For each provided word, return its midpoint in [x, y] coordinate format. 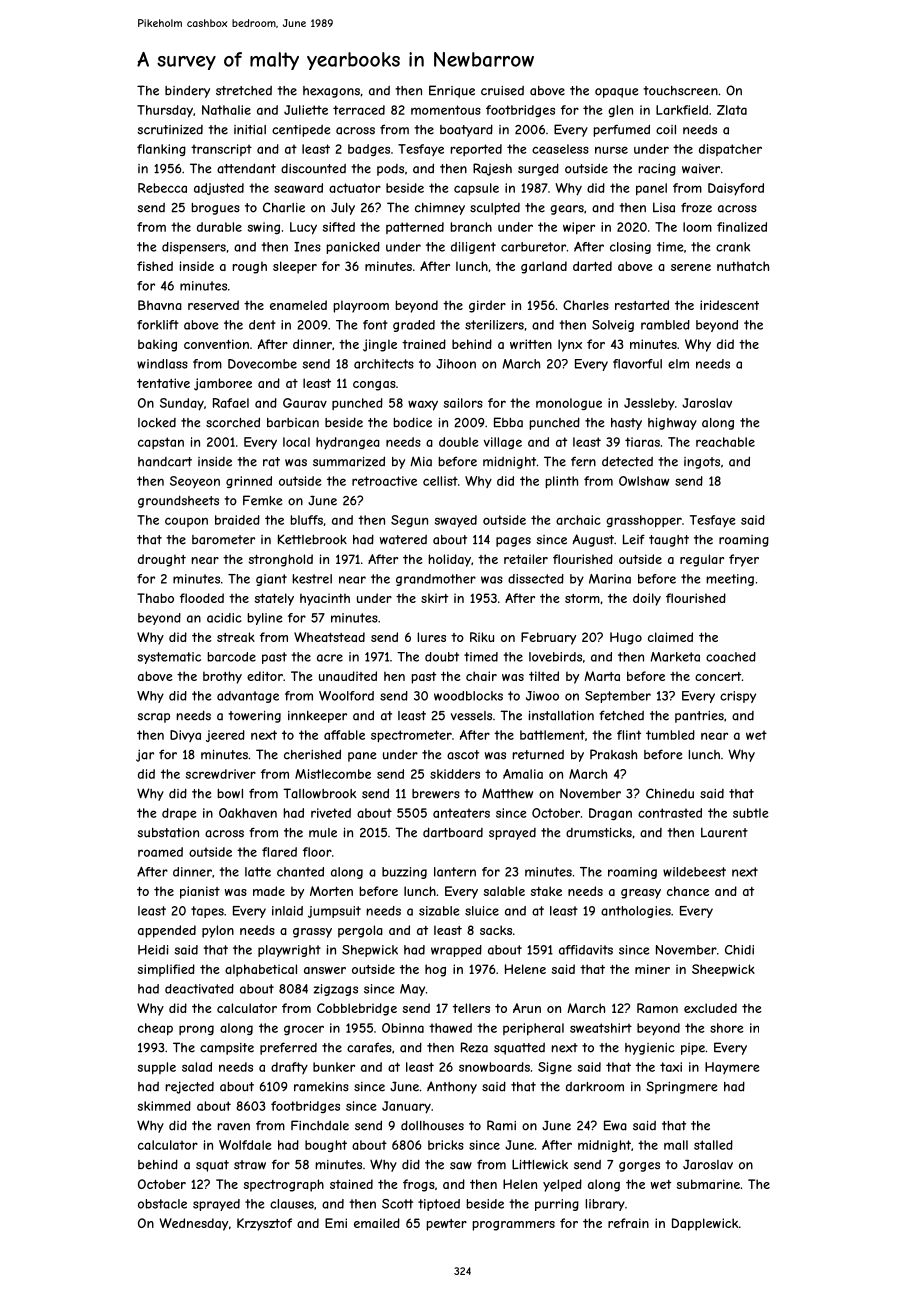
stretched [244, 91]
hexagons [331, 92]
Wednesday [193, 1224]
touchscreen [680, 91]
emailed [377, 1223]
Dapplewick [705, 1224]
